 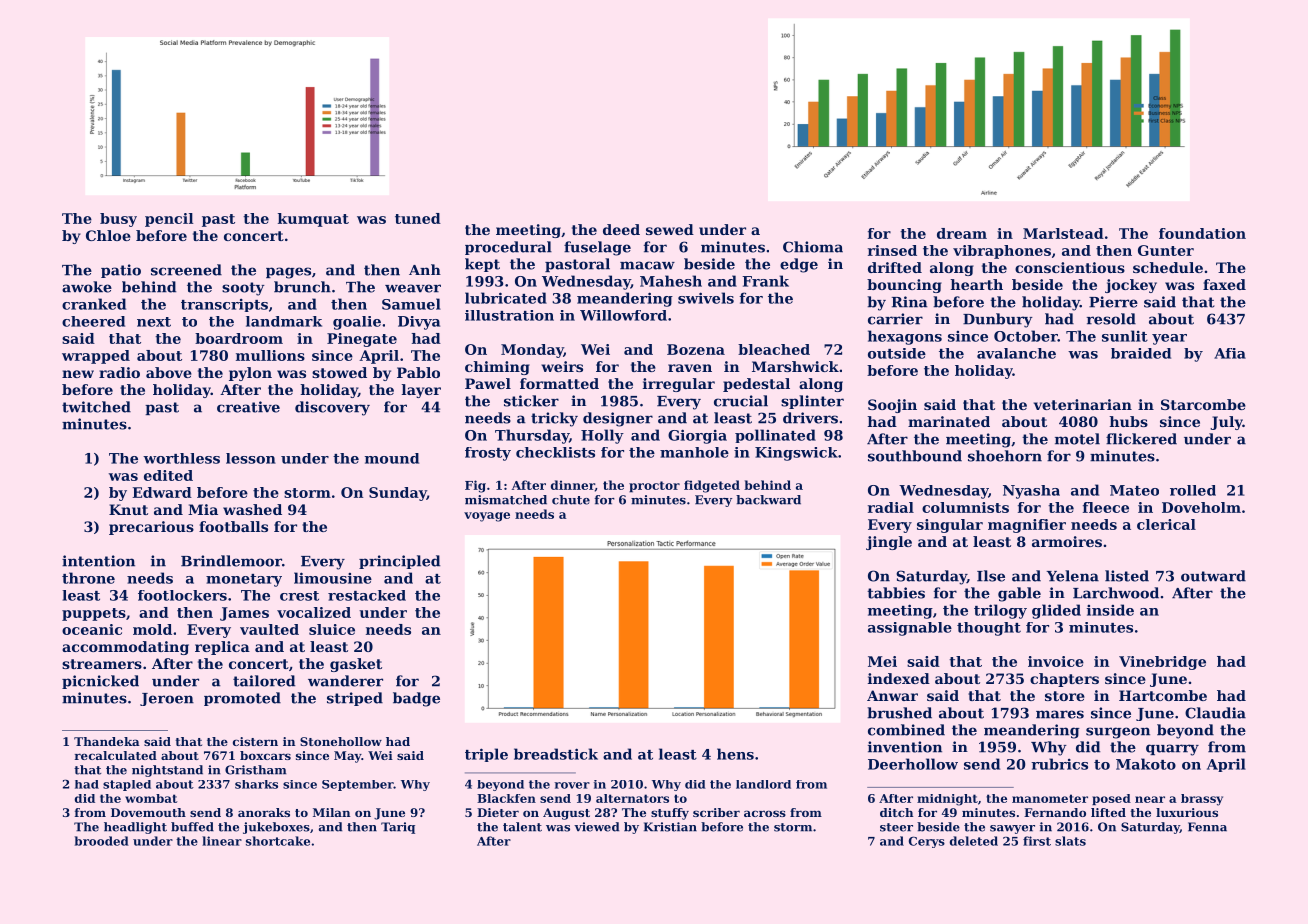 I want to click on wrapped, so click(x=96, y=357).
